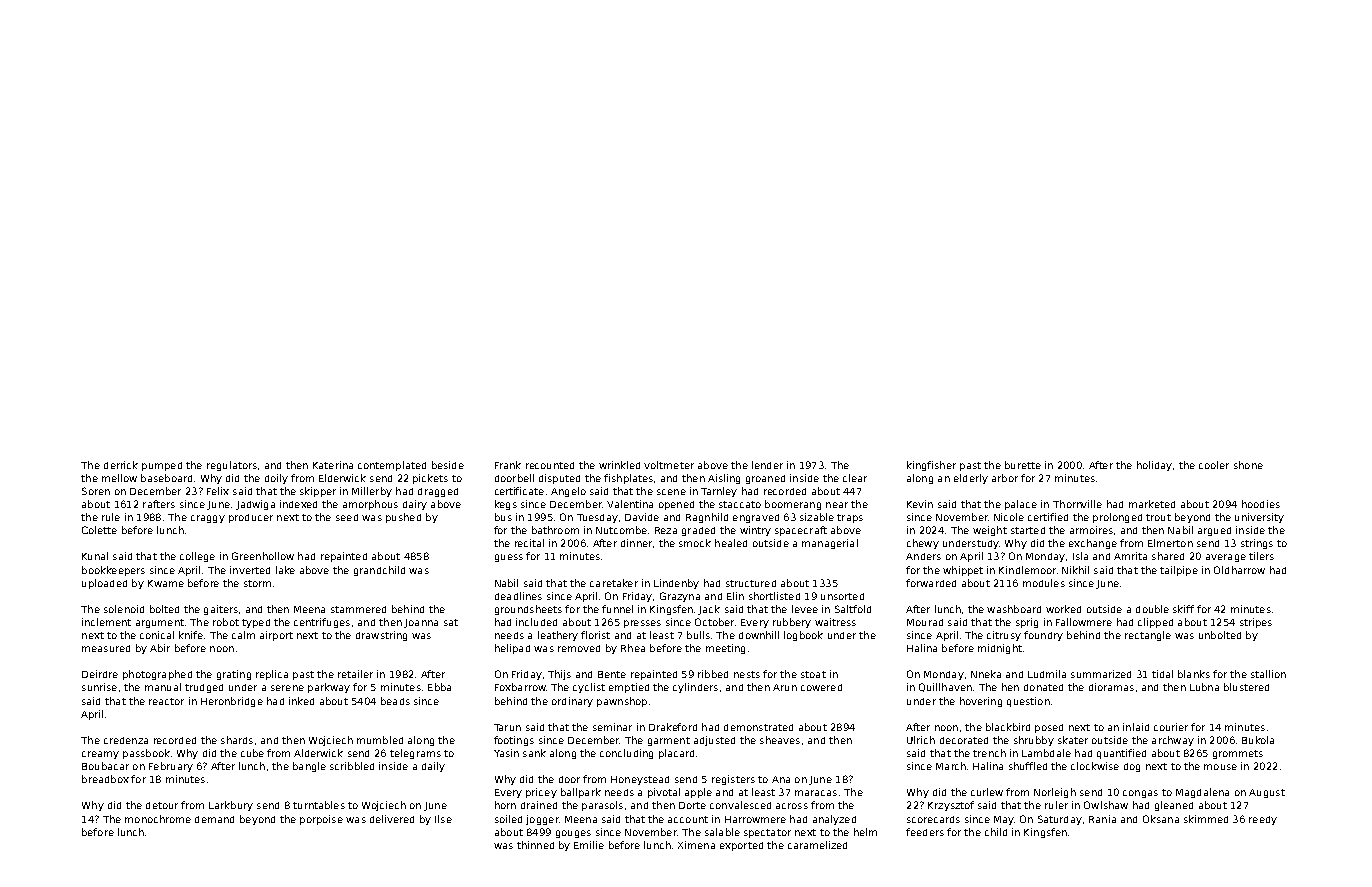 This screenshot has height=887, width=1372. I want to click on reedy, so click(1263, 820).
